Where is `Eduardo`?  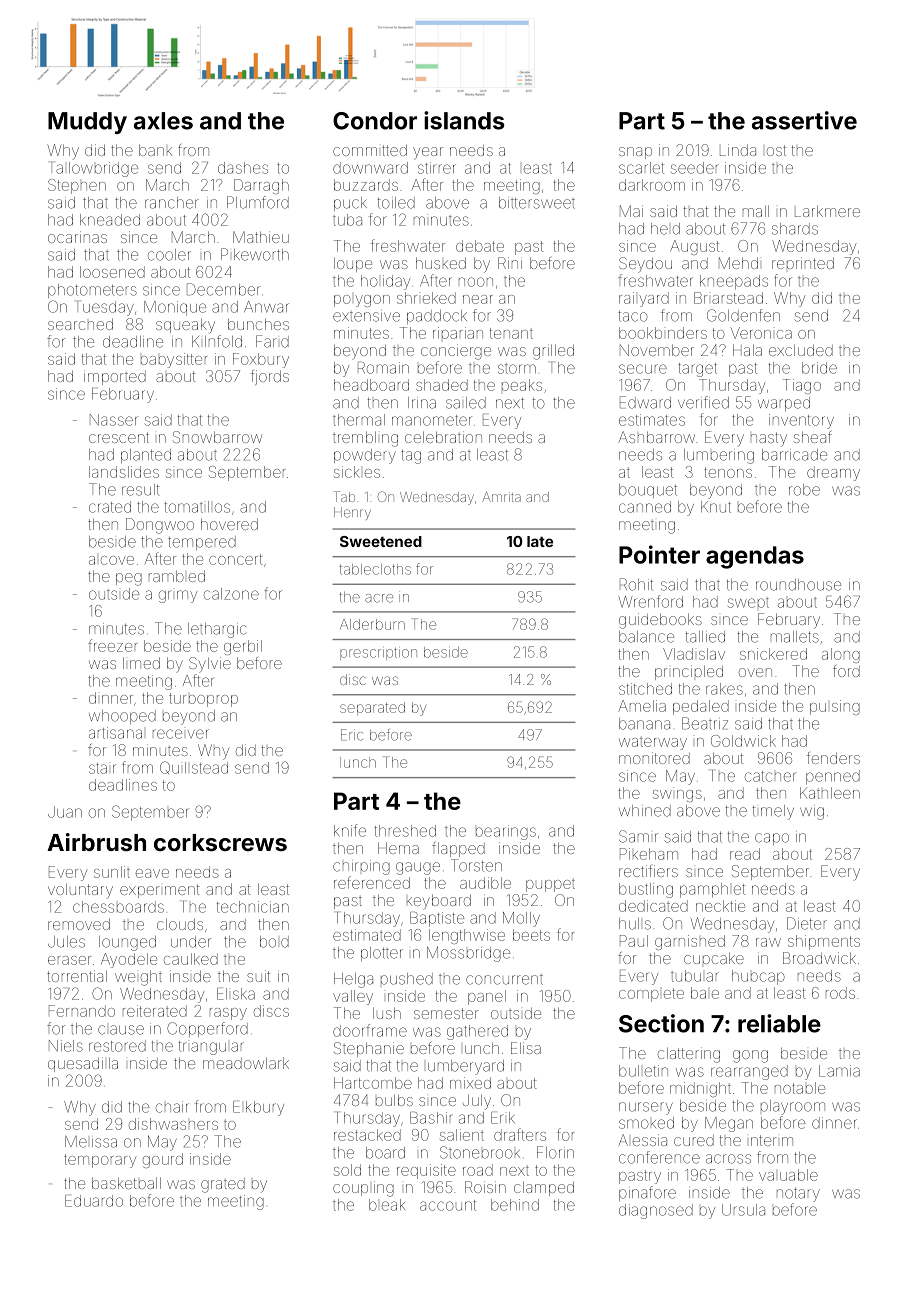 Eduardo is located at coordinates (94, 1201).
